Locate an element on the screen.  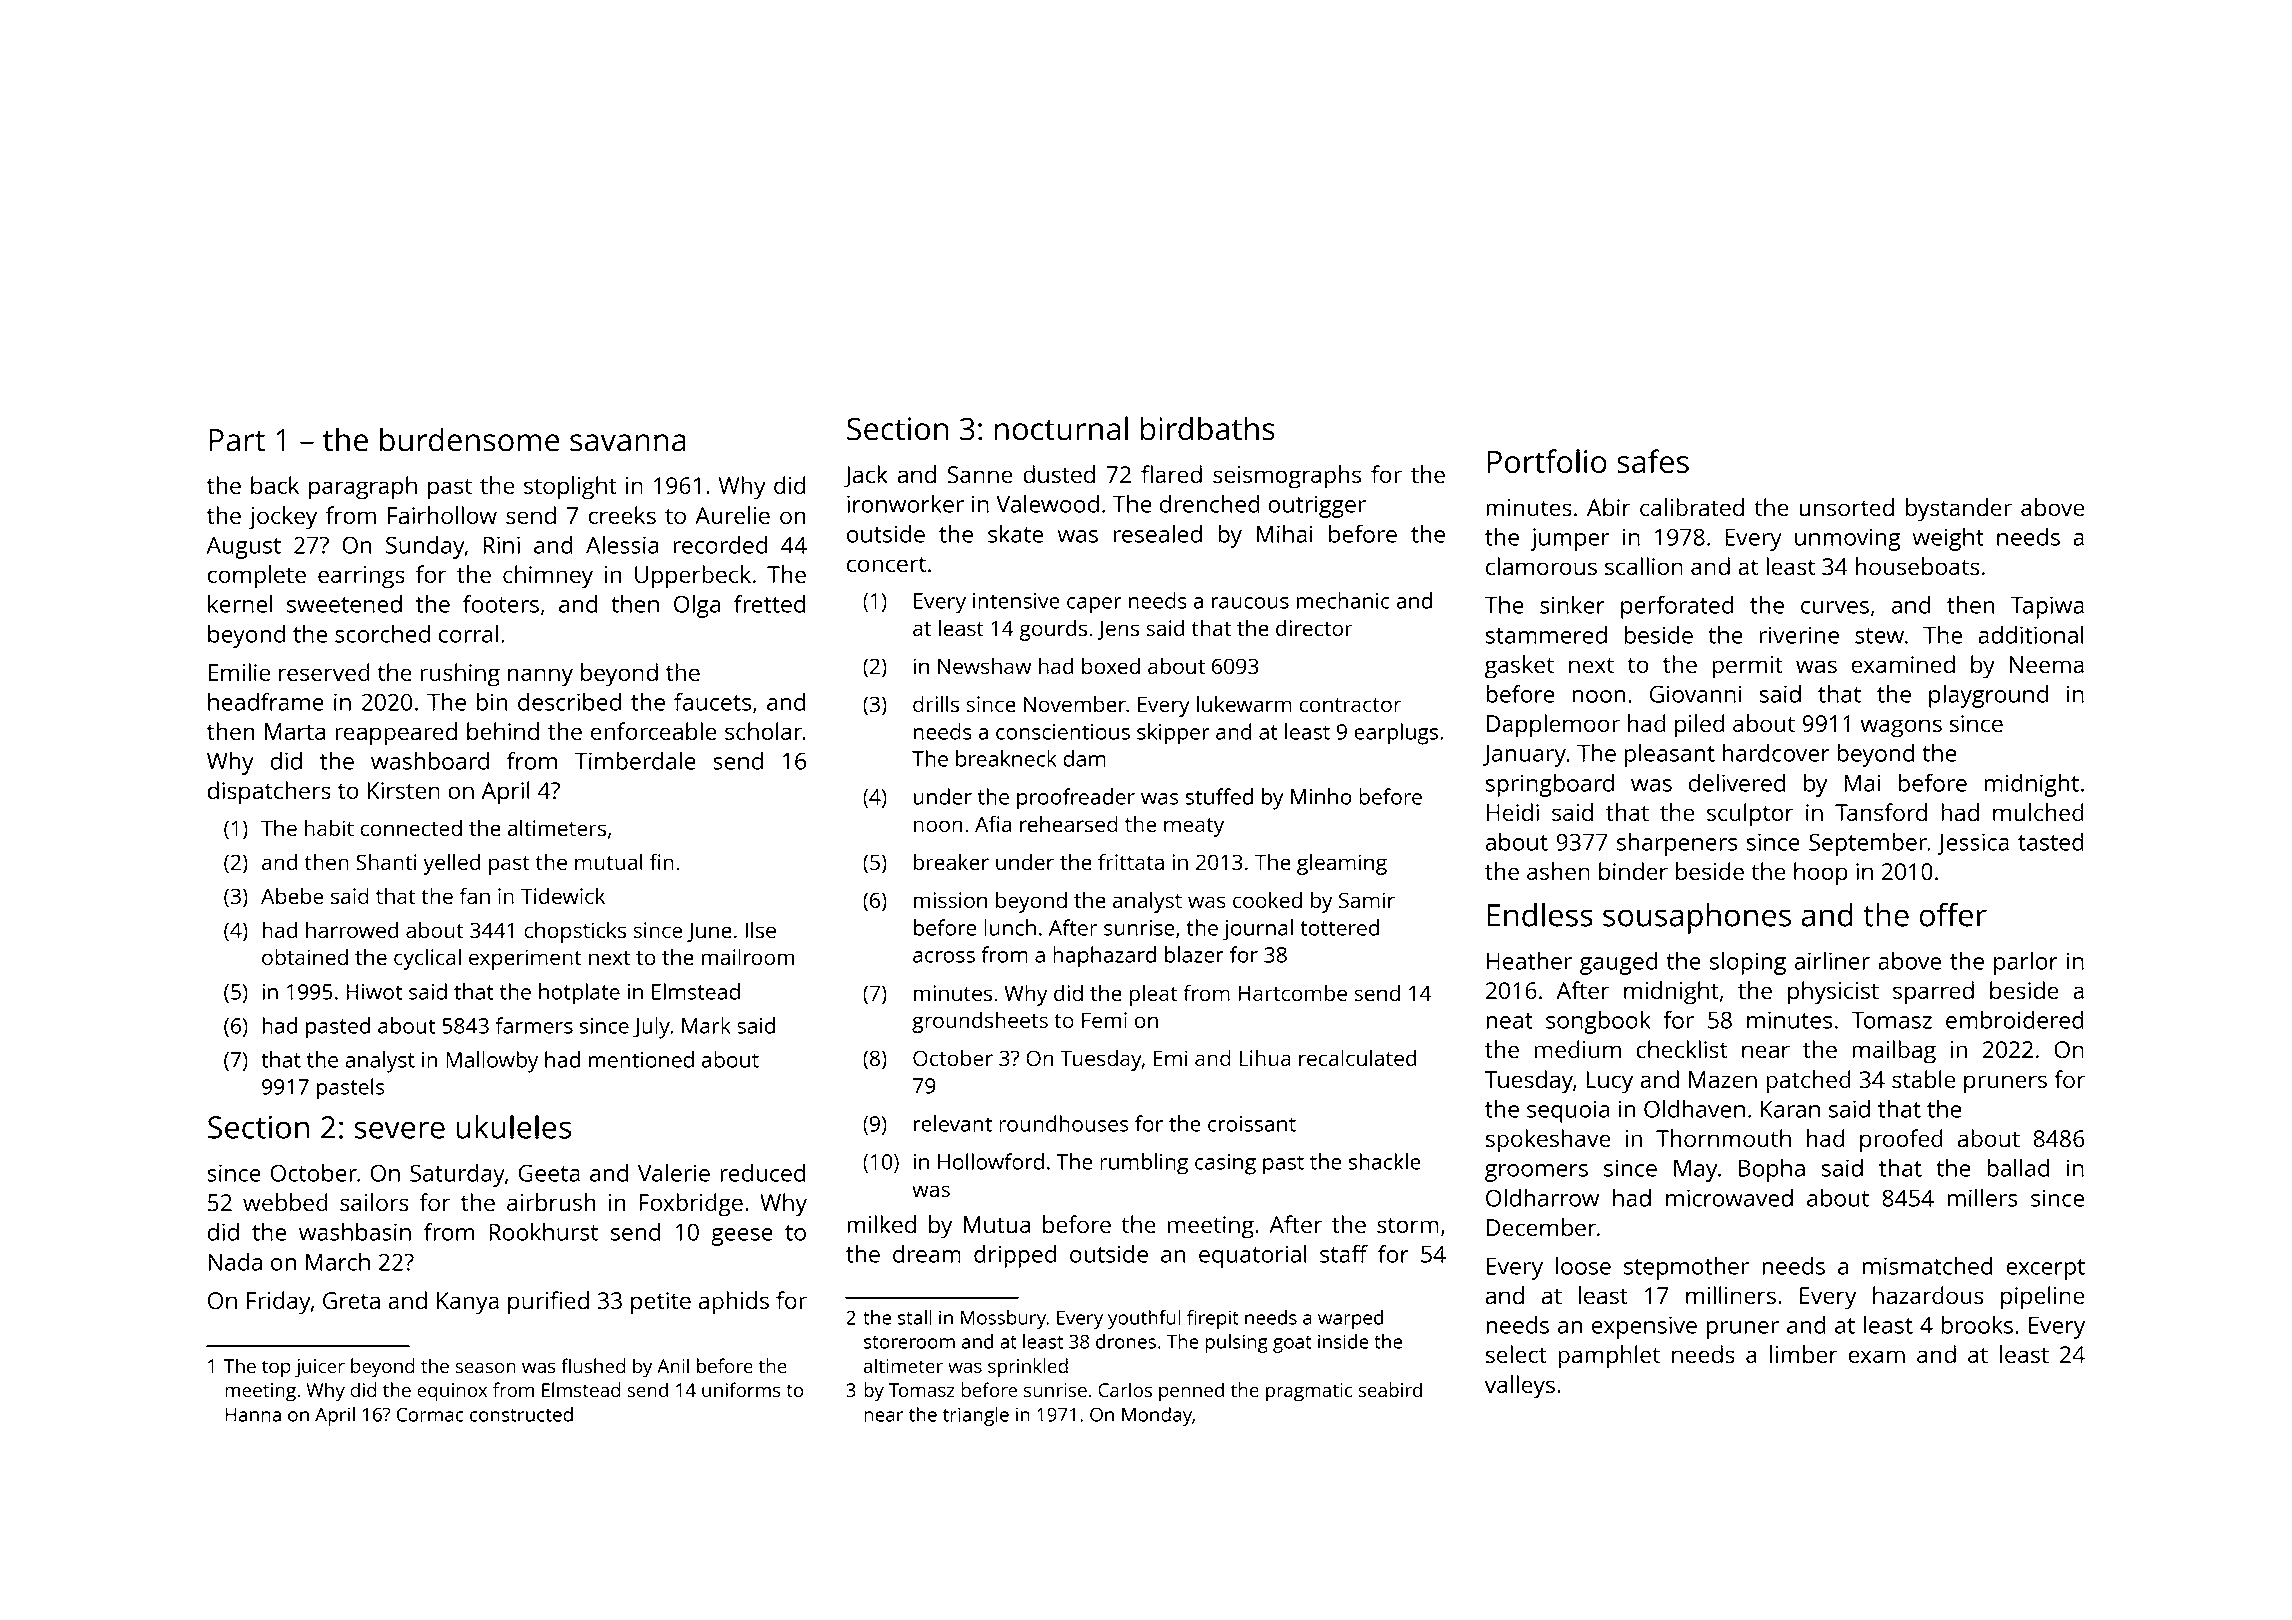
aphids is located at coordinates (734, 1303).
